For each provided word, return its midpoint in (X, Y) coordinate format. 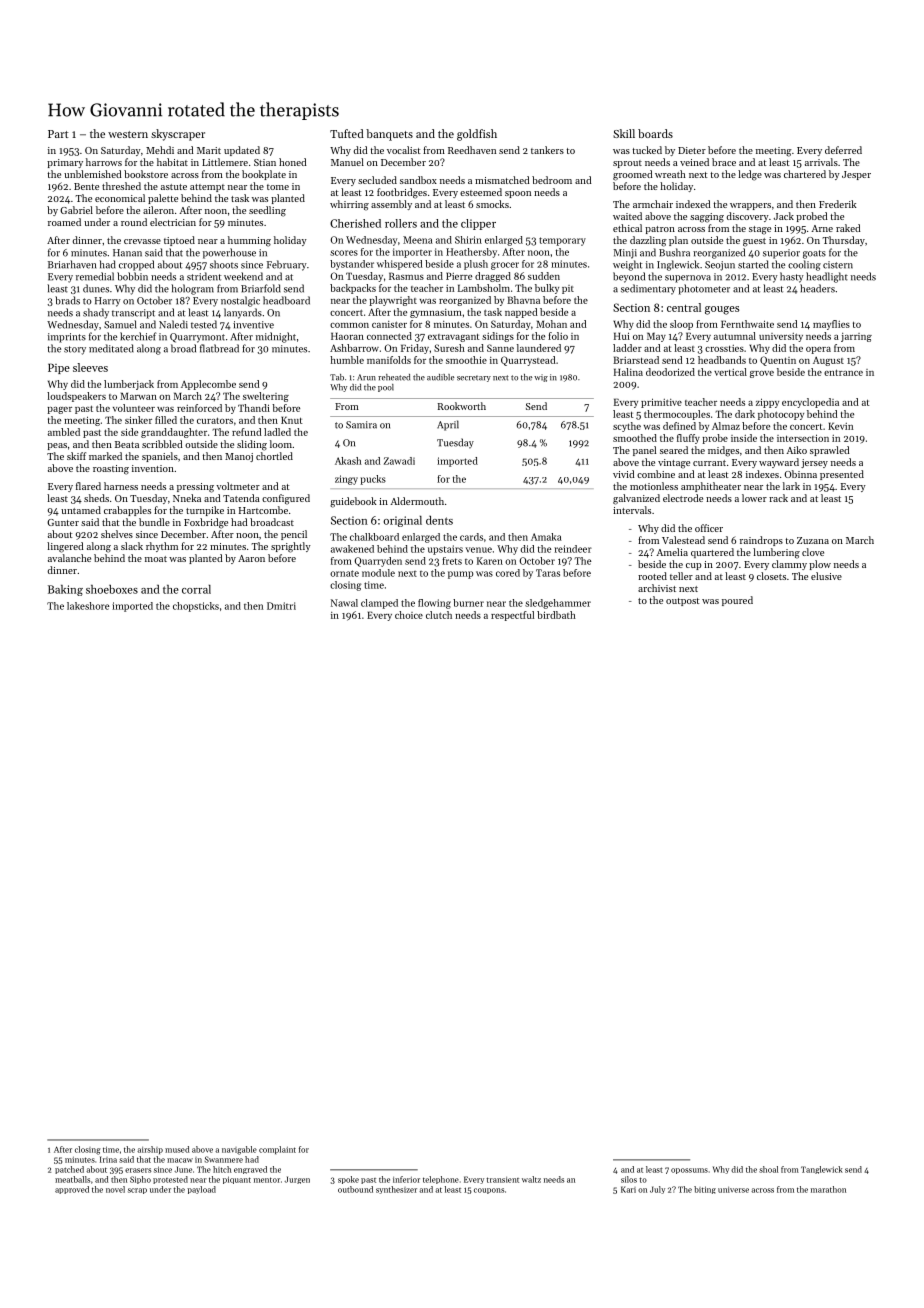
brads (67, 300)
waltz (531, 1179)
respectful (512, 616)
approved (72, 1190)
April (448, 425)
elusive (826, 576)
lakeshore (88, 606)
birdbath (556, 615)
